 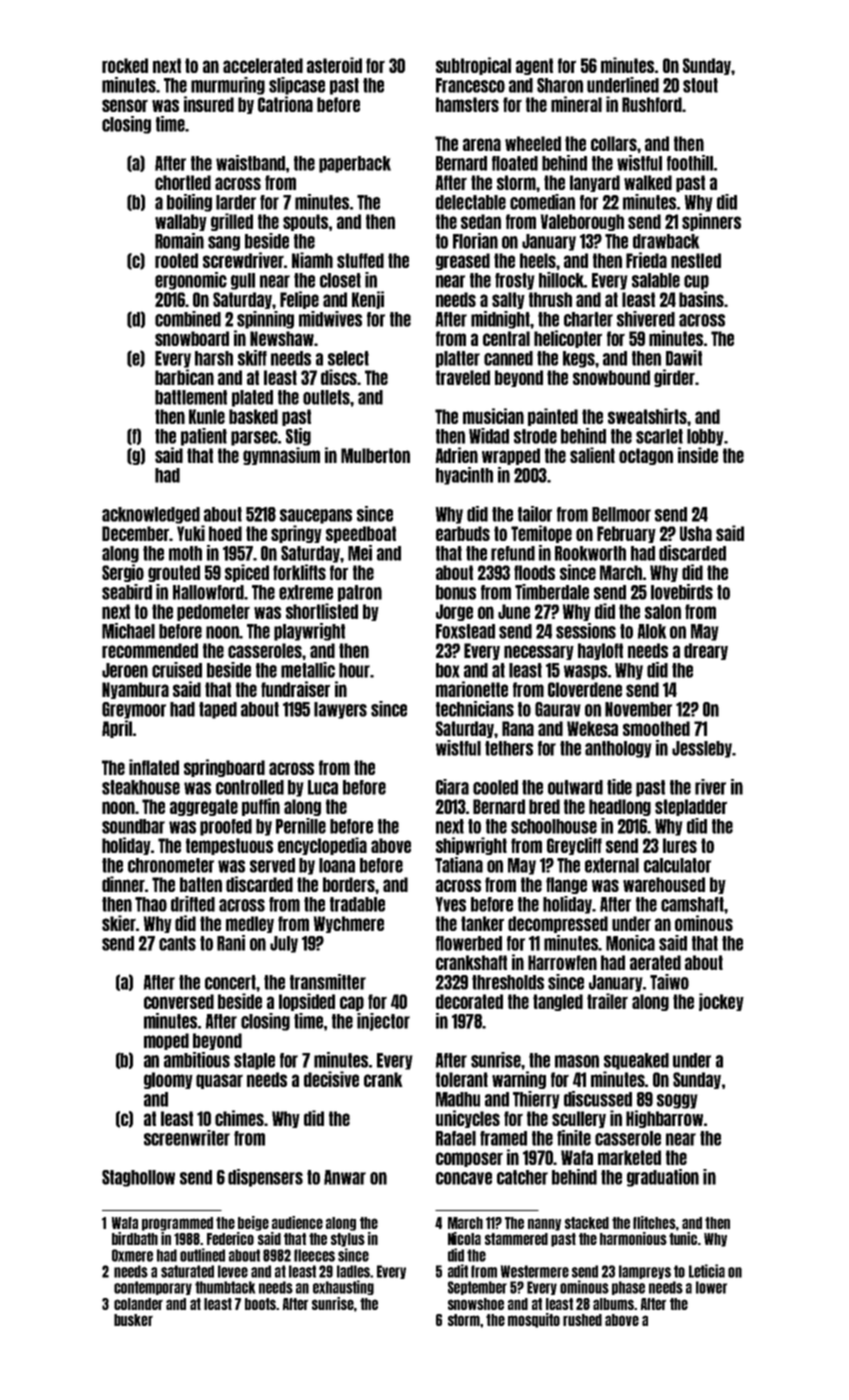 What do you see at coordinates (464, 1238) in the screenshot?
I see `Nicola` at bounding box center [464, 1238].
